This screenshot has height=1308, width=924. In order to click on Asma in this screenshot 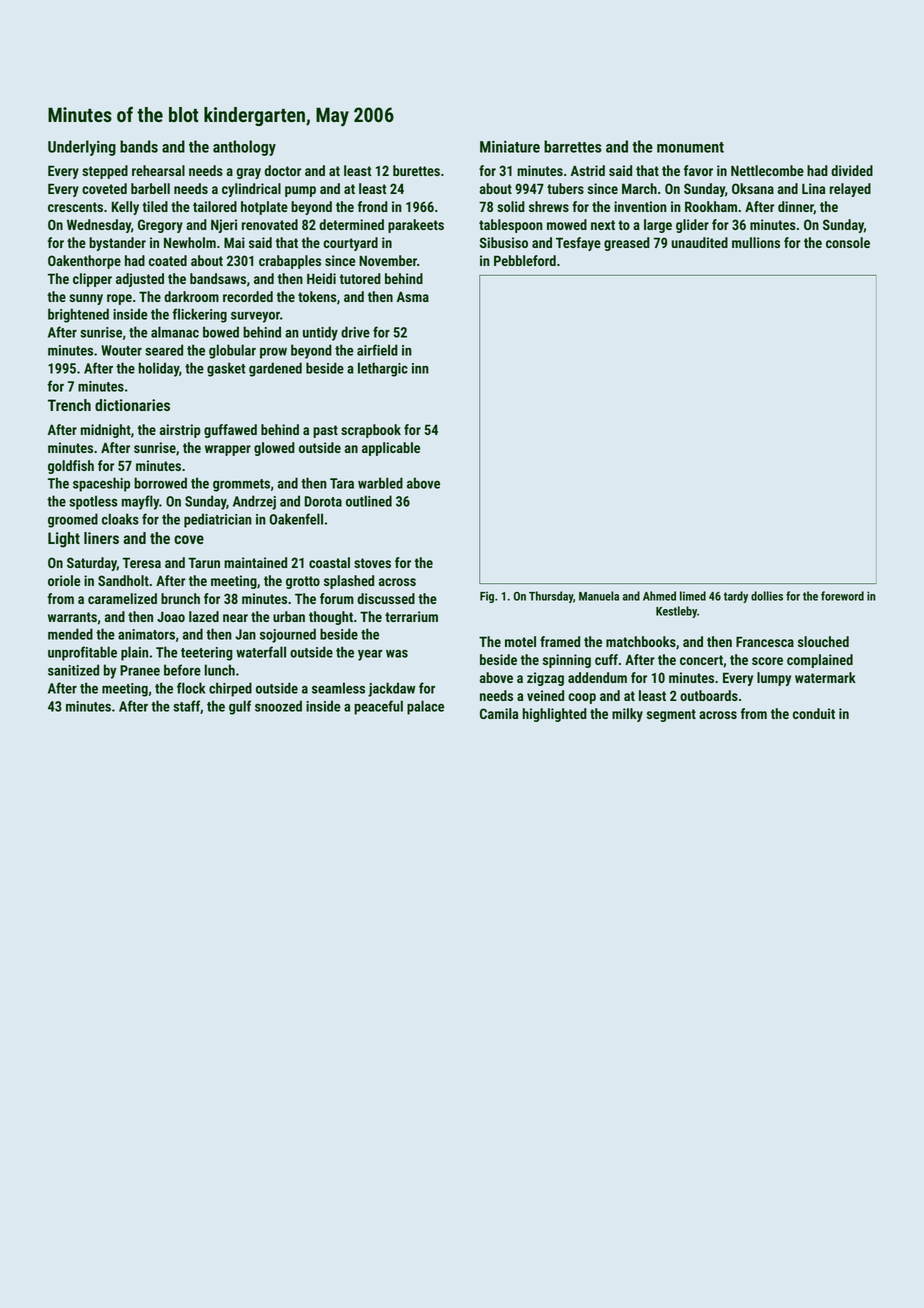, I will do `click(413, 296)`.
